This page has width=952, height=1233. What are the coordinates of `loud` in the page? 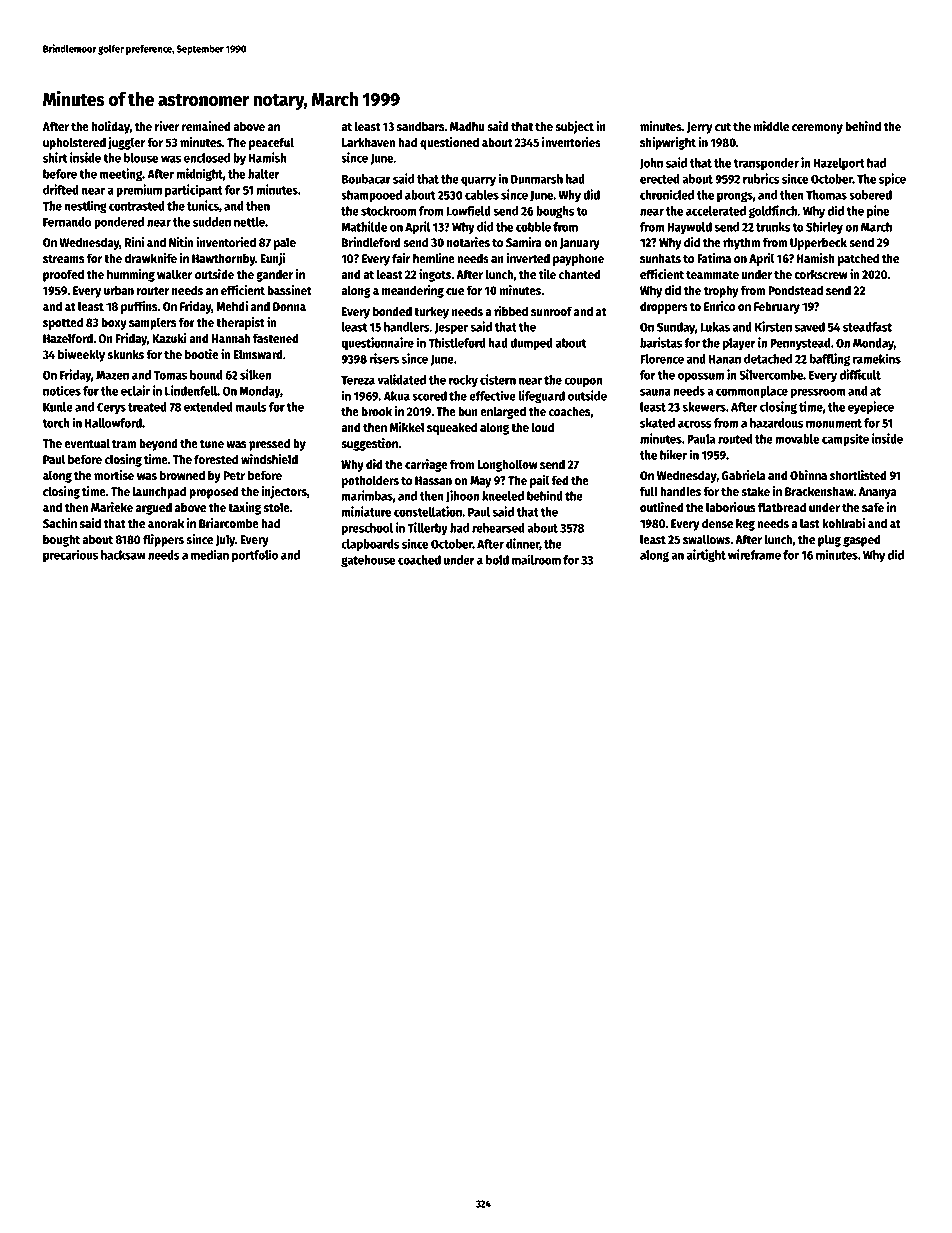 It's located at (543, 427).
